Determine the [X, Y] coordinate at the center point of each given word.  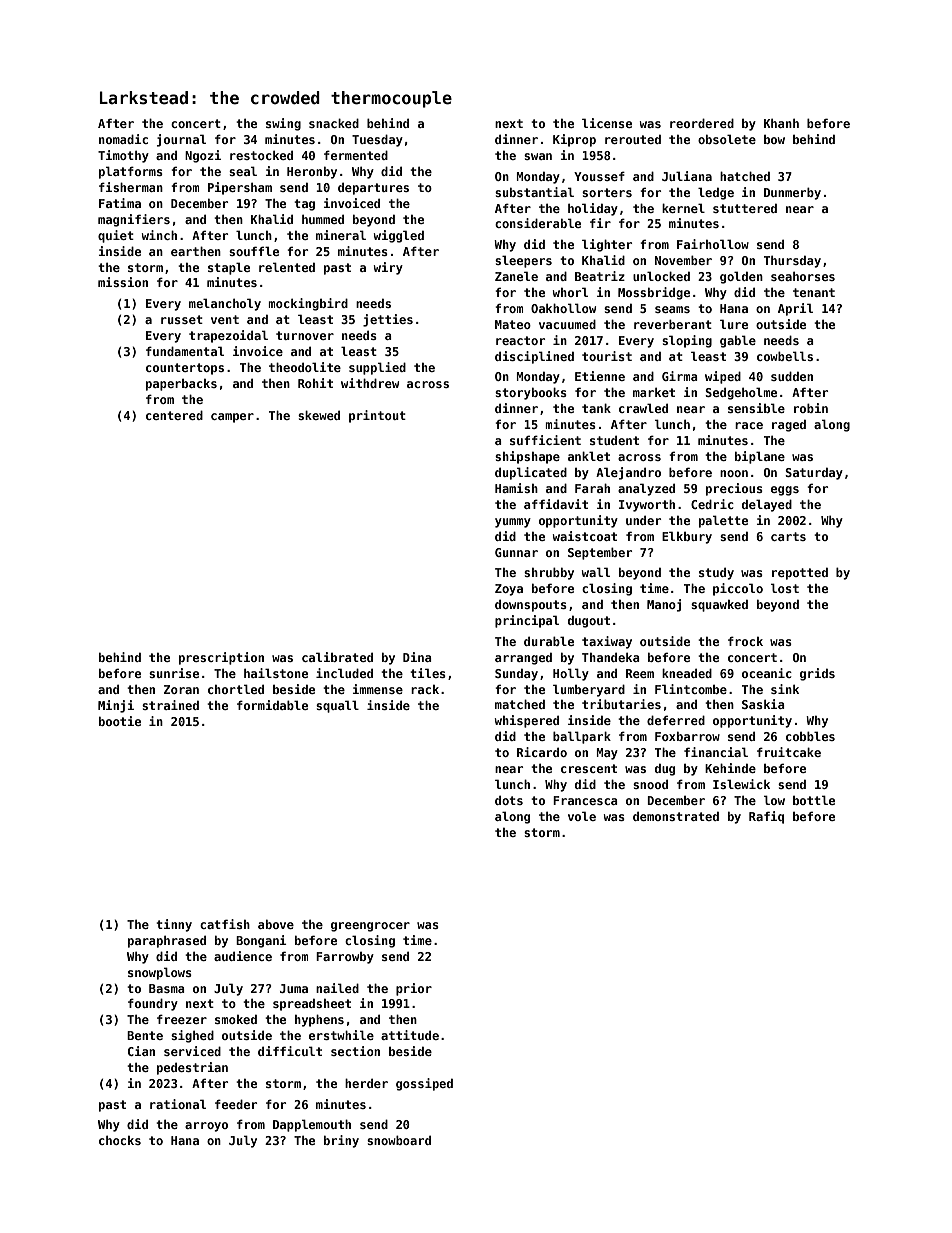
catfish [225, 924]
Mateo [513, 324]
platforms [131, 172]
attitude [410, 1035]
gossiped [424, 1084]
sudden [792, 376]
